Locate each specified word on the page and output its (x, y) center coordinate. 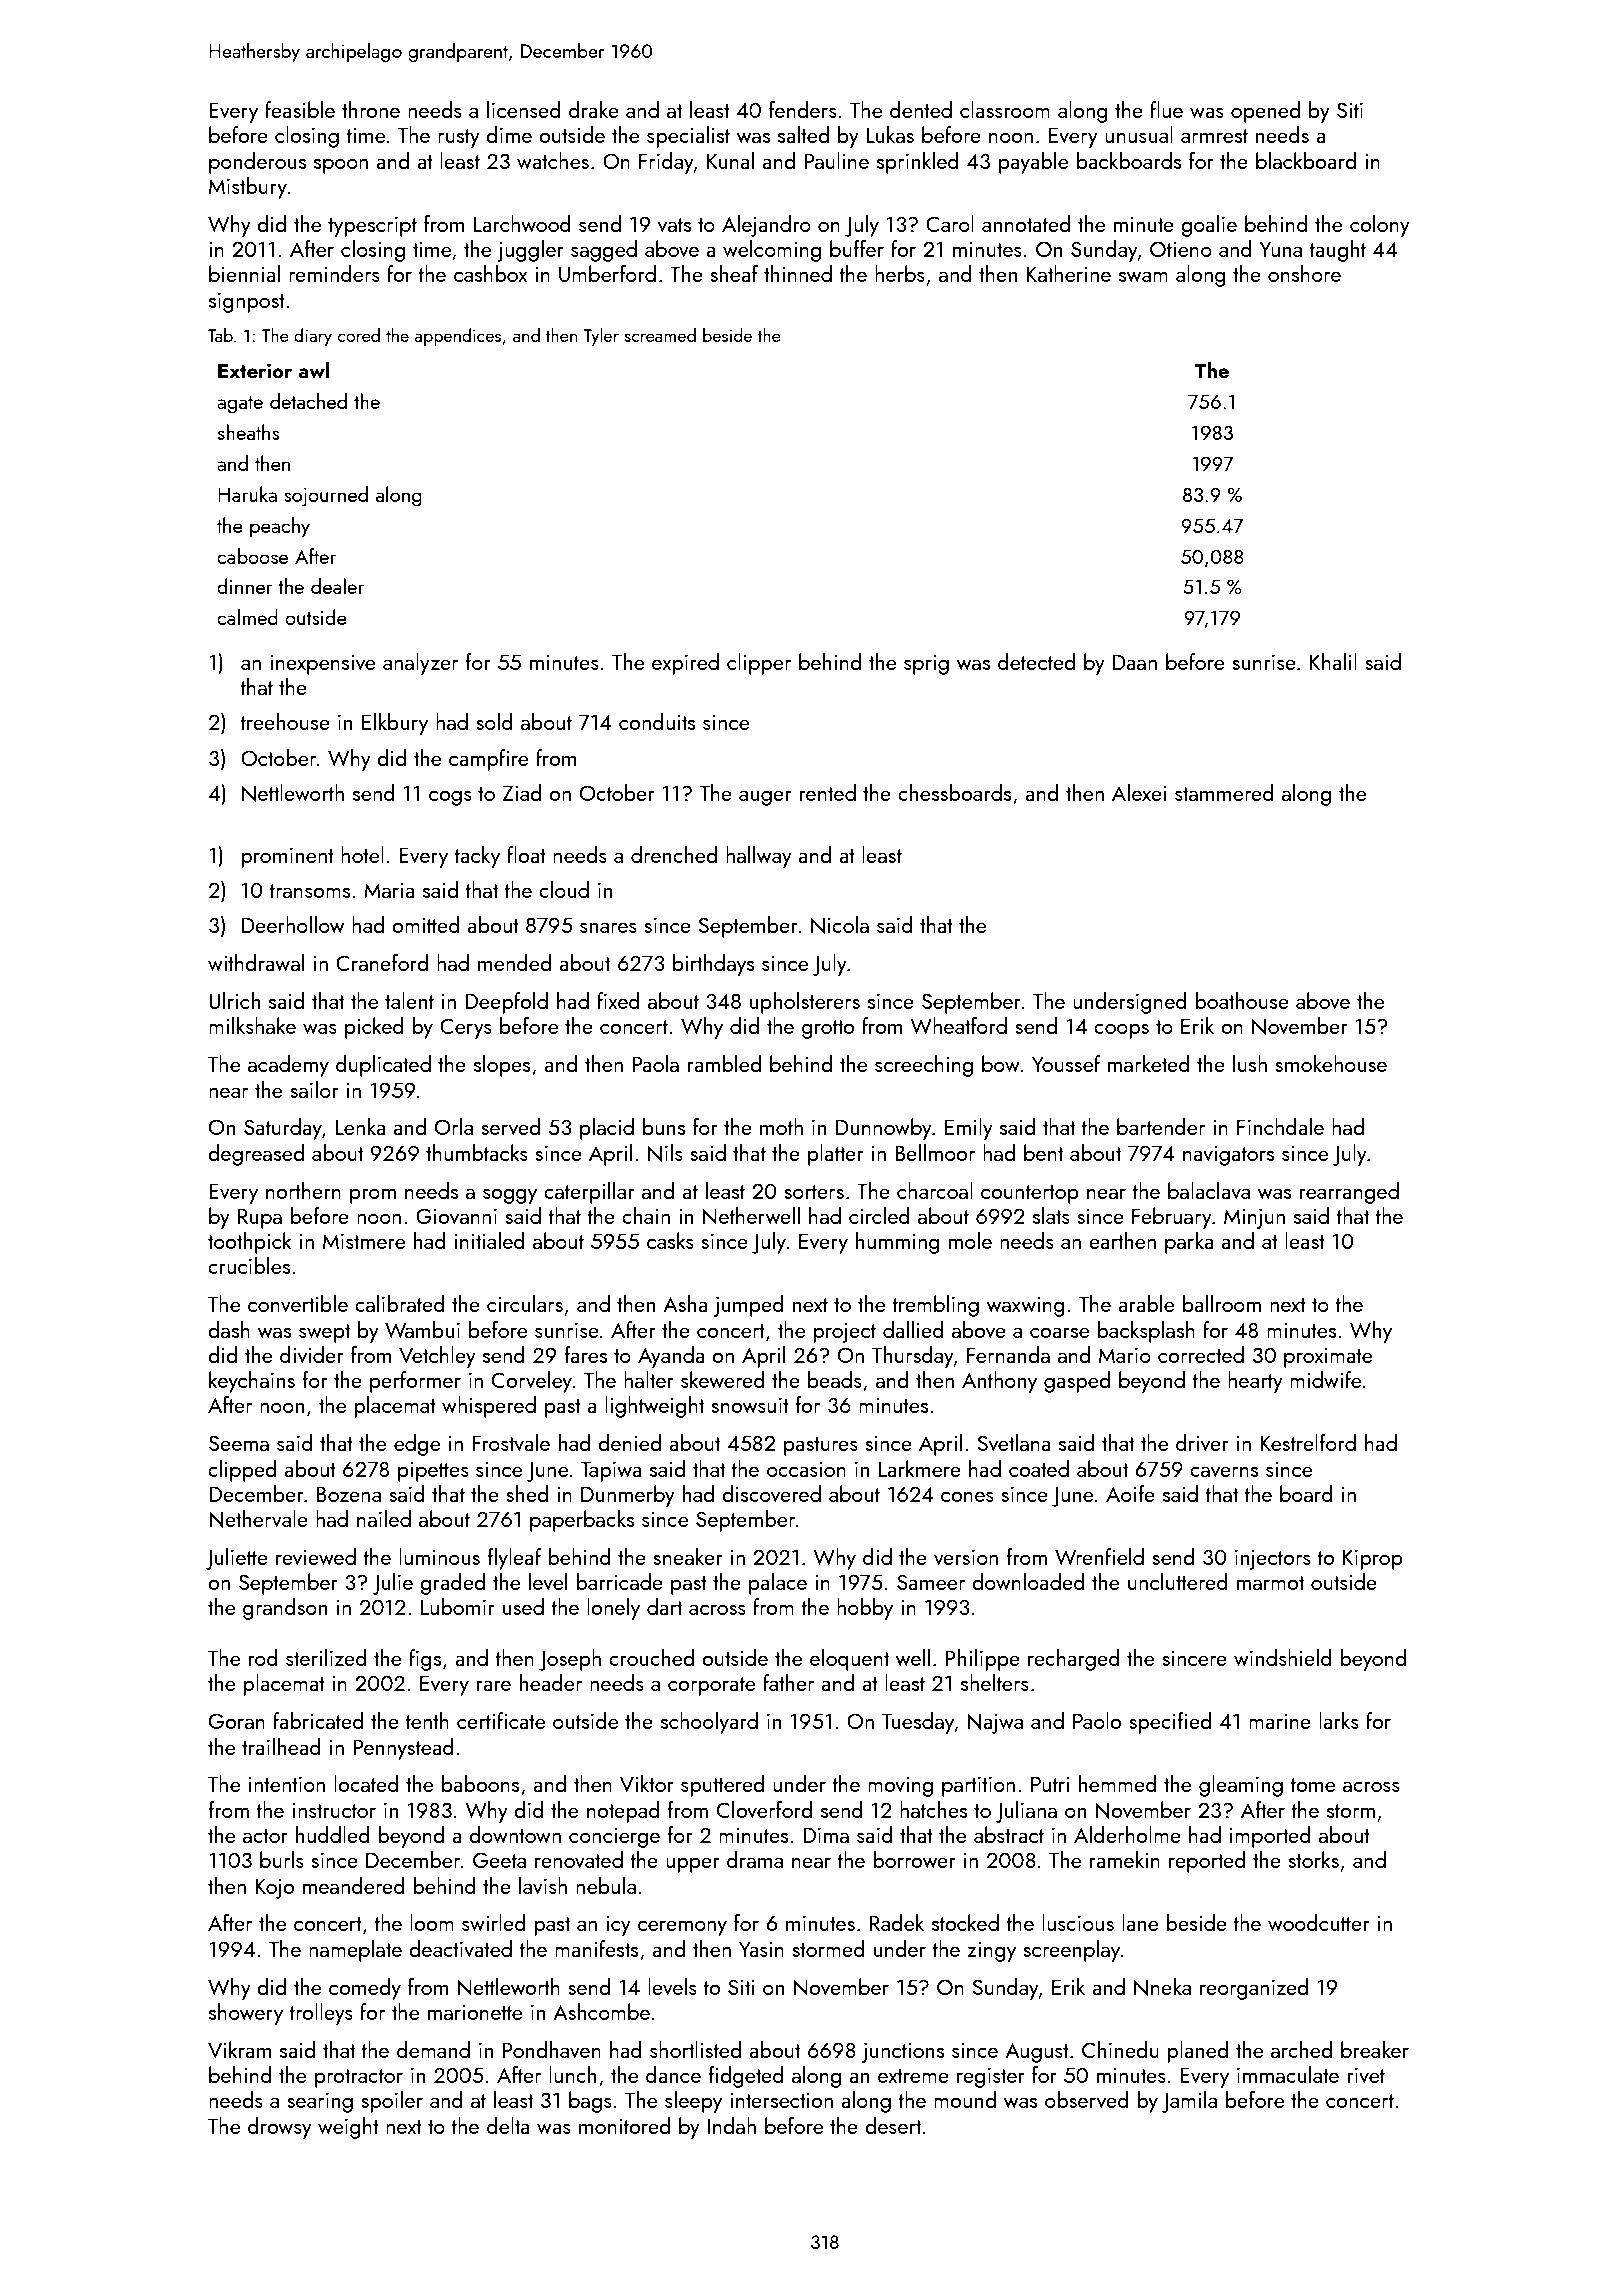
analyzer (420, 664)
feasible (300, 109)
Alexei (1139, 792)
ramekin (1125, 1859)
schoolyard (709, 1723)
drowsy (280, 2128)
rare (494, 1686)
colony (1380, 226)
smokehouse (1331, 1063)
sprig (926, 665)
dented (921, 109)
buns (664, 1126)
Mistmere (364, 1241)
